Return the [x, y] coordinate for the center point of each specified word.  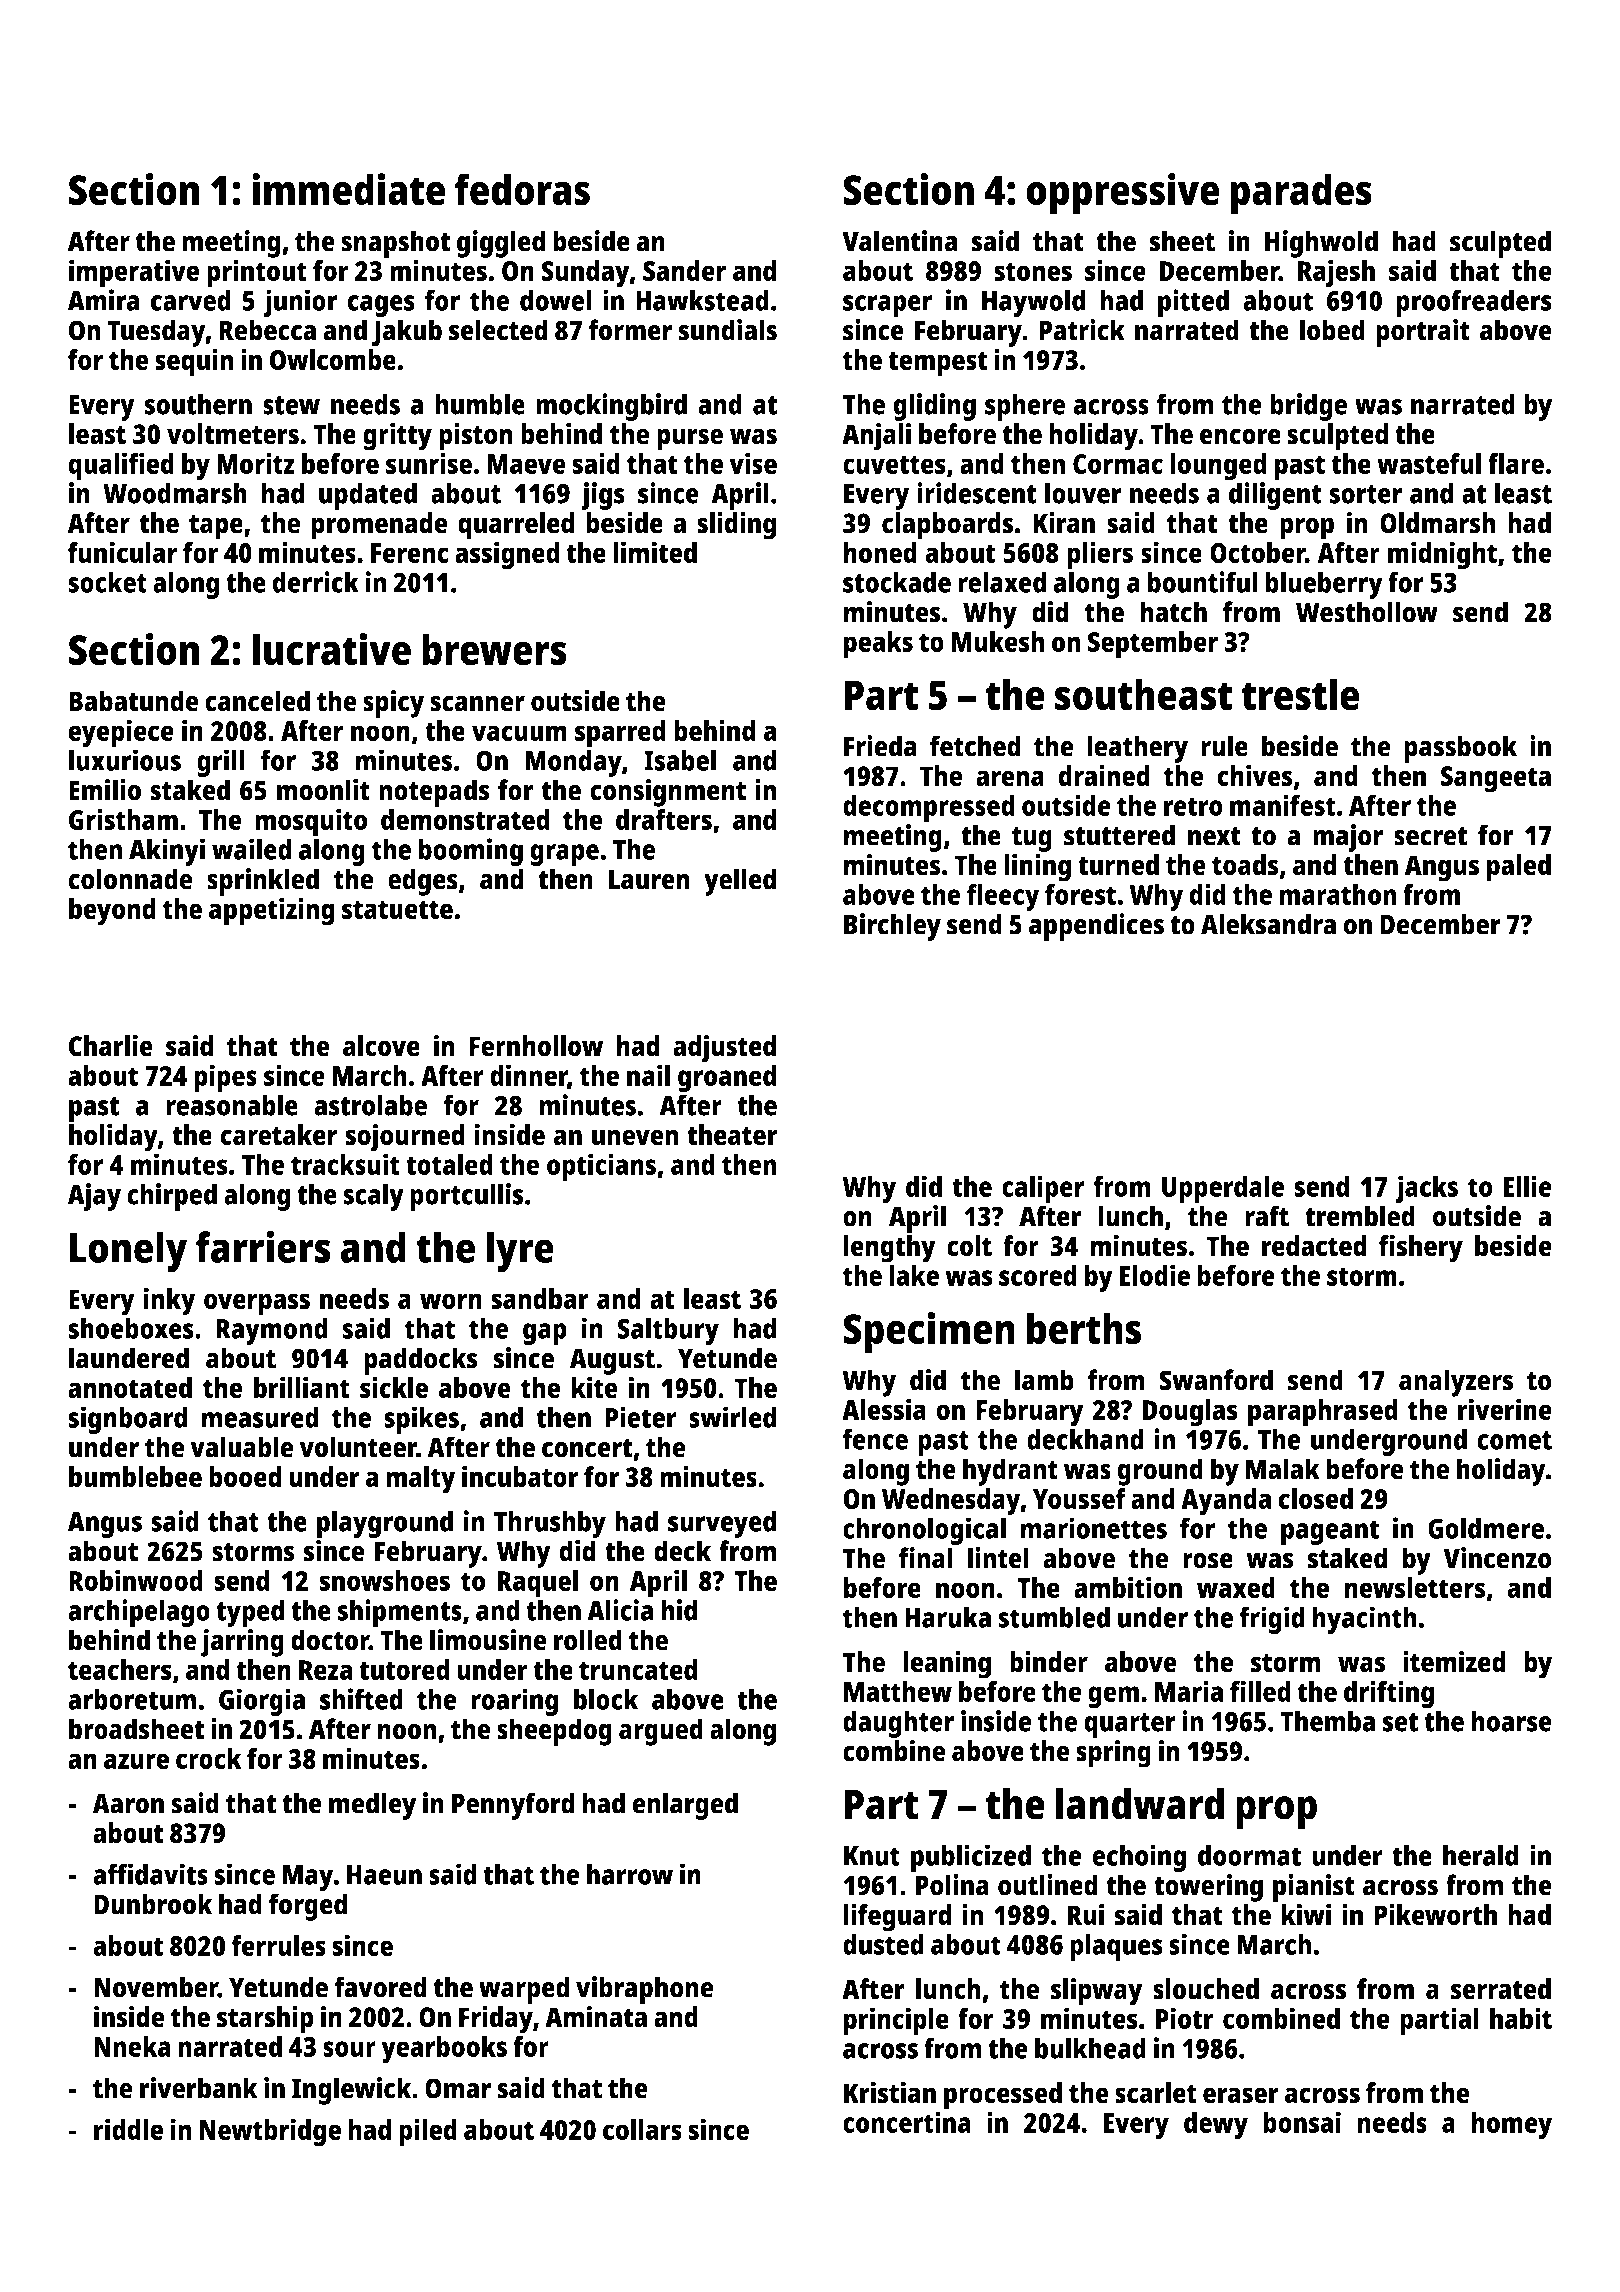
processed [1003, 2096]
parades [1301, 194]
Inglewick [351, 2091]
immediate [348, 189]
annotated [130, 1388]
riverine [1505, 1409]
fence [875, 1439]
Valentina [899, 241]
